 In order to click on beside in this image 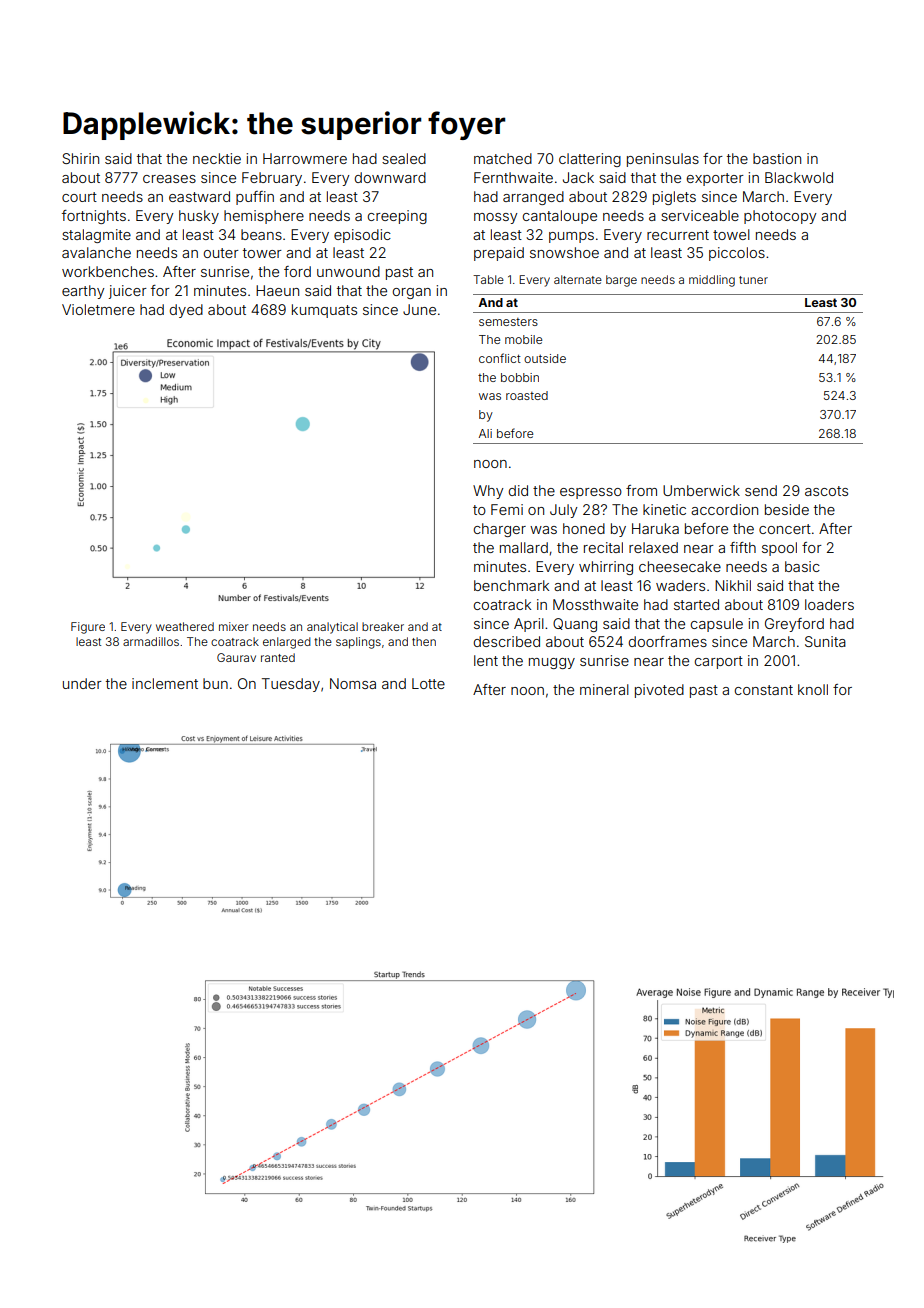, I will do `click(787, 509)`.
